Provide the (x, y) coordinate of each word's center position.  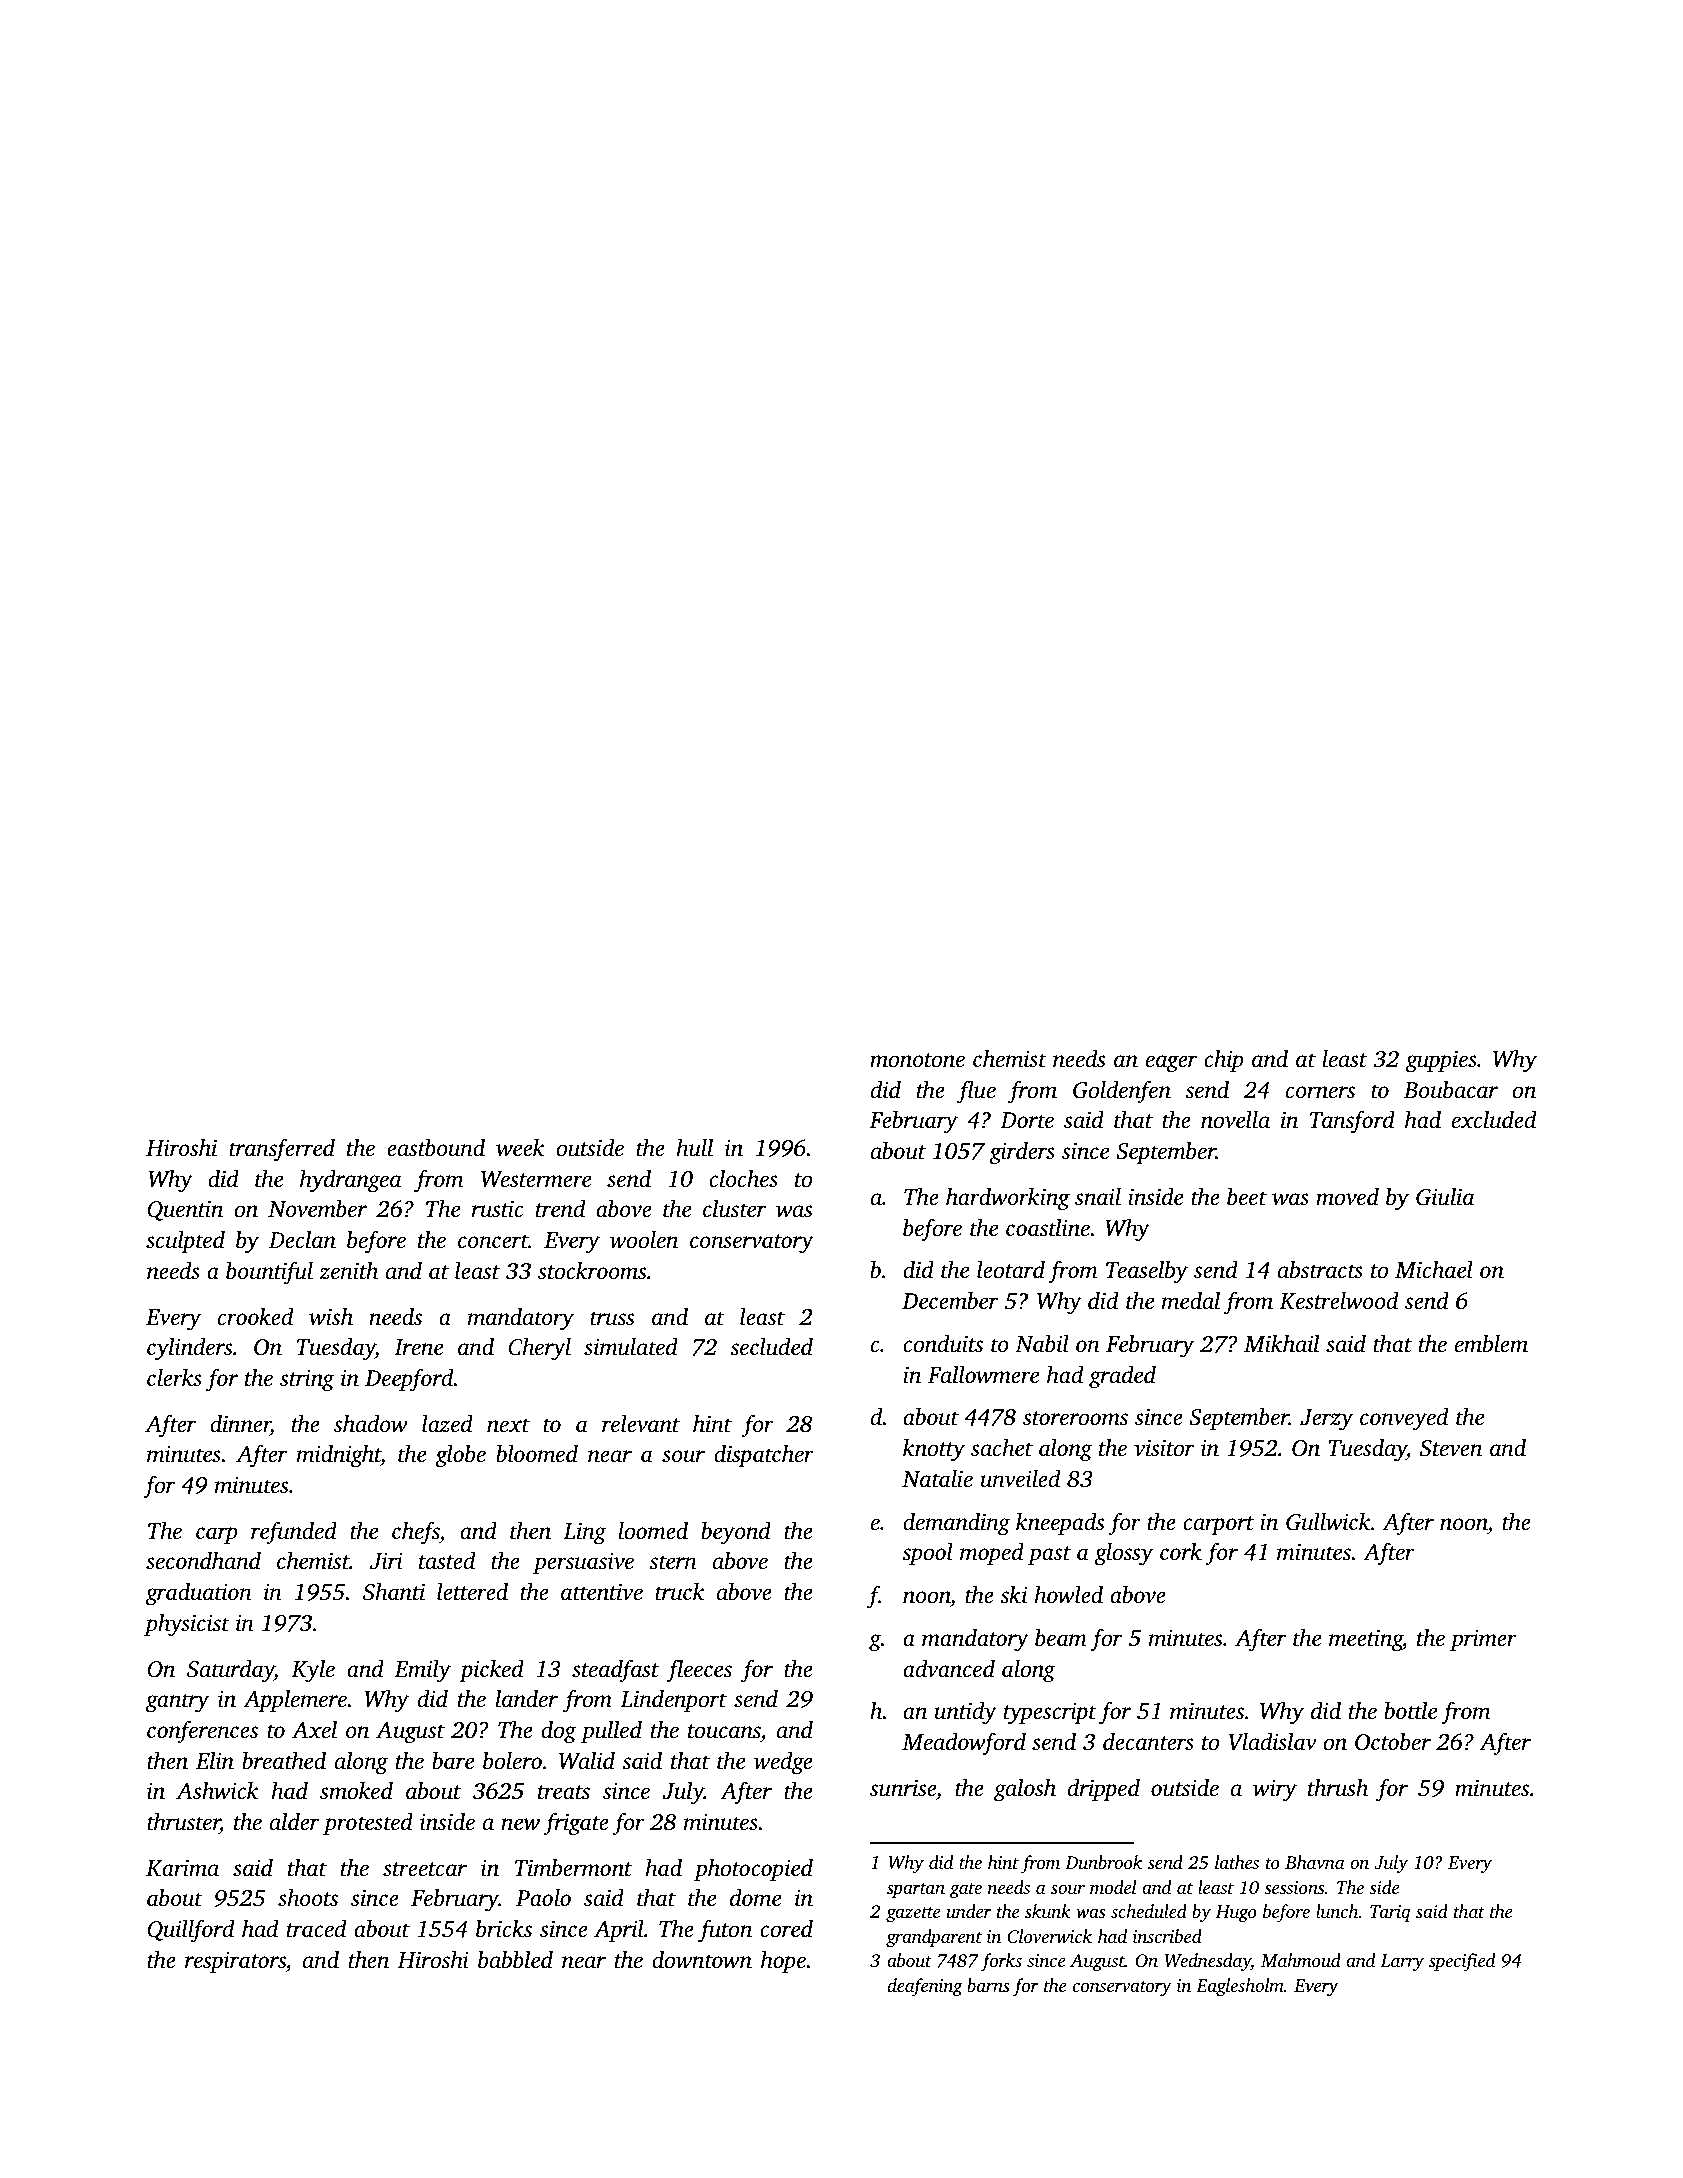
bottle (1410, 1711)
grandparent (934, 1938)
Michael (1434, 1270)
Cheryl (539, 1349)
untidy (965, 1713)
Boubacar (1451, 1090)
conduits (943, 1344)
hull (695, 1148)
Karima (182, 1868)
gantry (177, 1703)
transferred (282, 1150)
